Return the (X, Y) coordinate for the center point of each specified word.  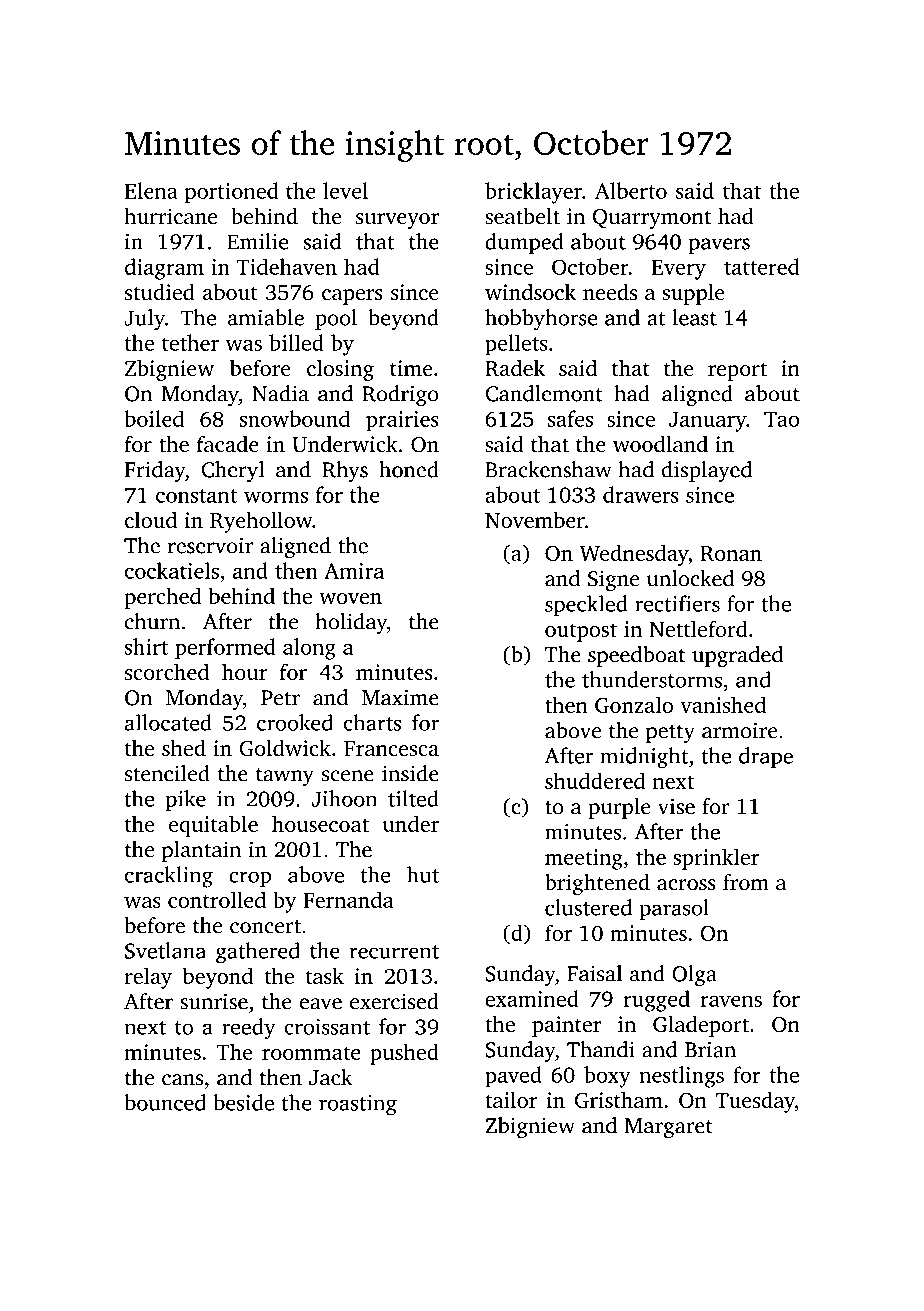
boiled (154, 418)
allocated (168, 722)
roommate (311, 1053)
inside (410, 773)
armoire (740, 730)
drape (766, 757)
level (345, 190)
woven (350, 598)
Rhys (345, 472)
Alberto (631, 190)
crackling (169, 877)
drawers (641, 494)
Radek (515, 368)
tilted (413, 798)
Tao (781, 419)
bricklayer (533, 193)
